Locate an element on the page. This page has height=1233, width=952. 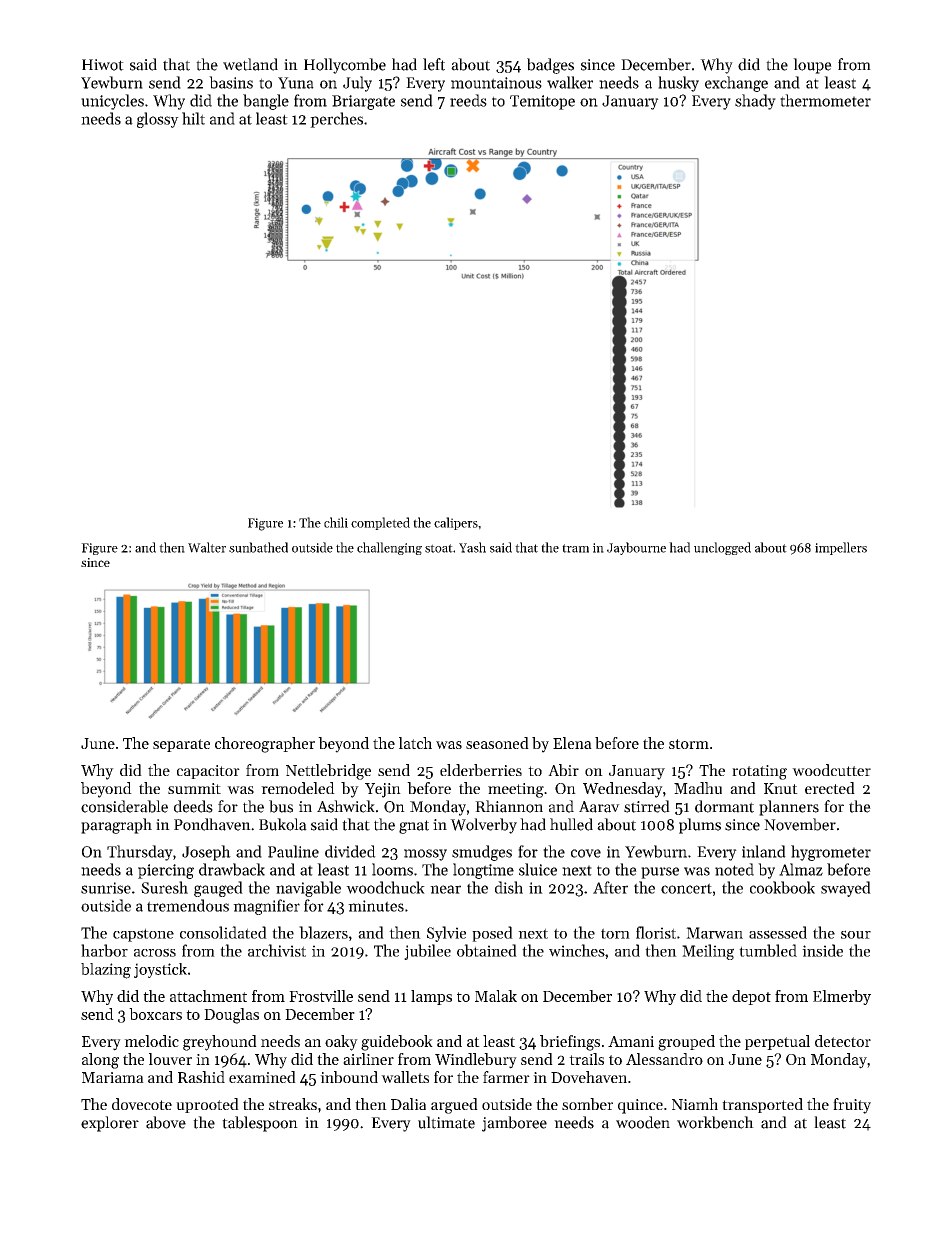
hilt is located at coordinates (193, 118).
